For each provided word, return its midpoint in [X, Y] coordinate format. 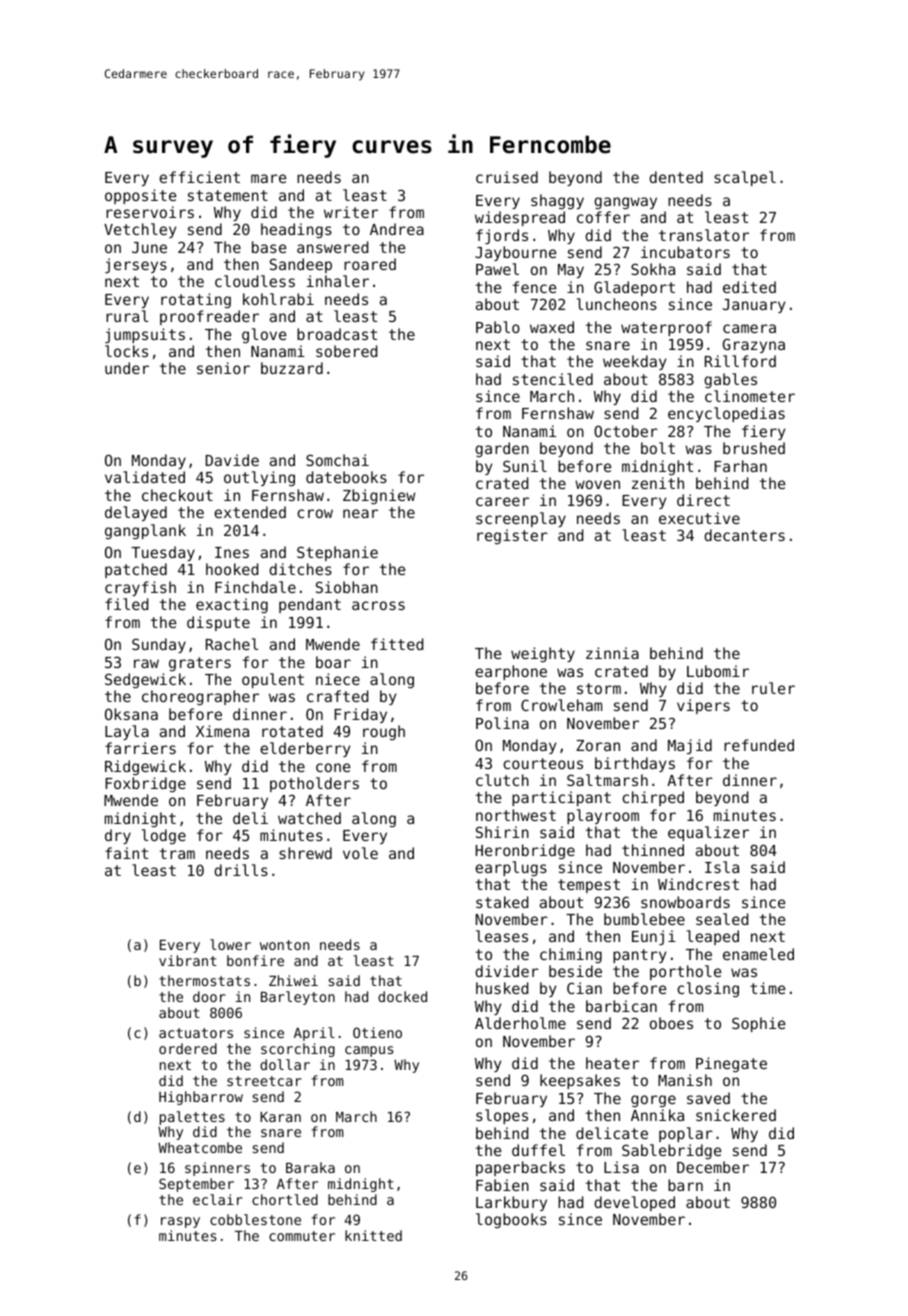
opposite [140, 196]
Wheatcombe [200, 1147]
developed [634, 1203]
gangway [625, 203]
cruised [507, 177]
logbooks [511, 1220]
